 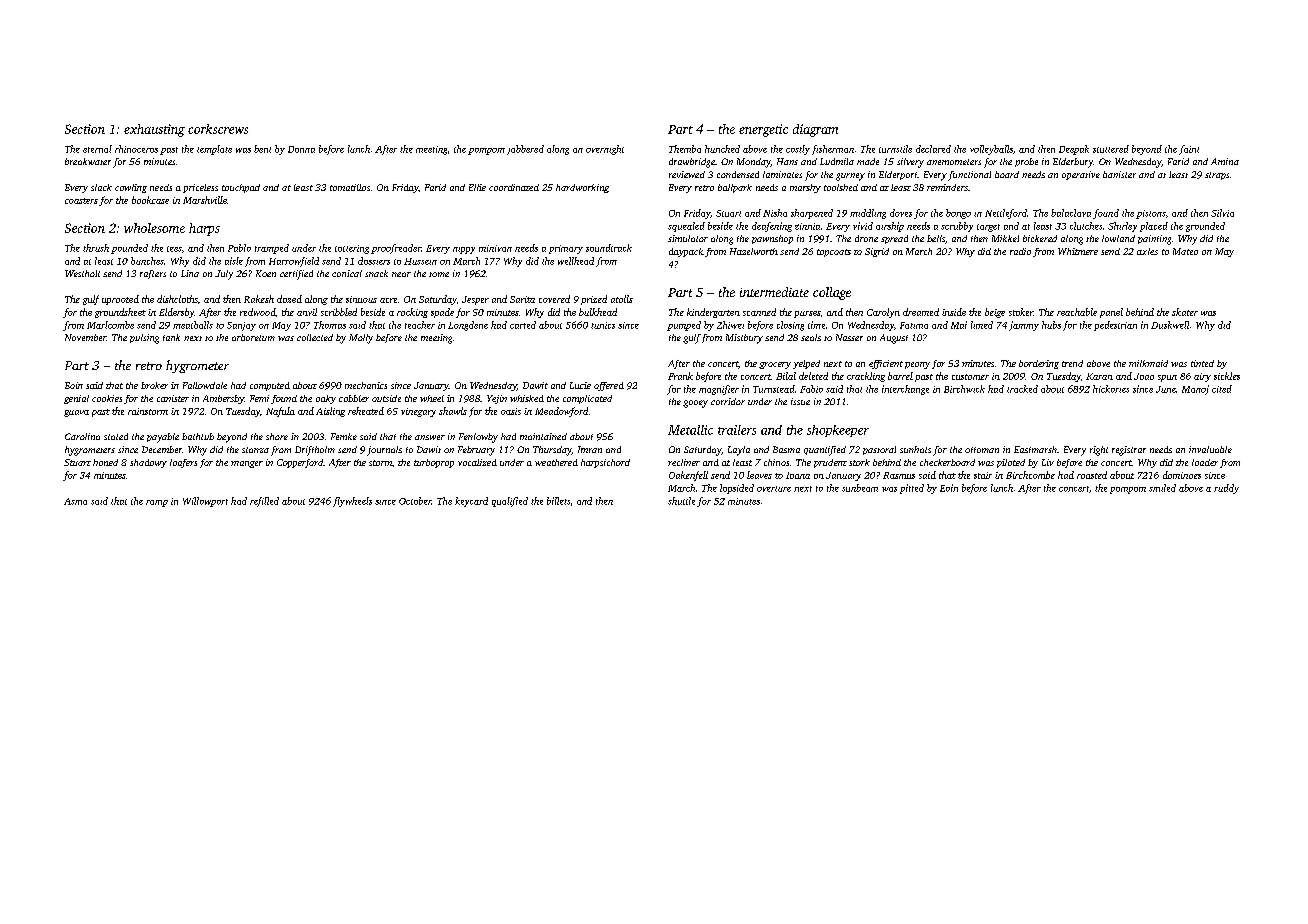 I want to click on exhausting, so click(x=154, y=130).
